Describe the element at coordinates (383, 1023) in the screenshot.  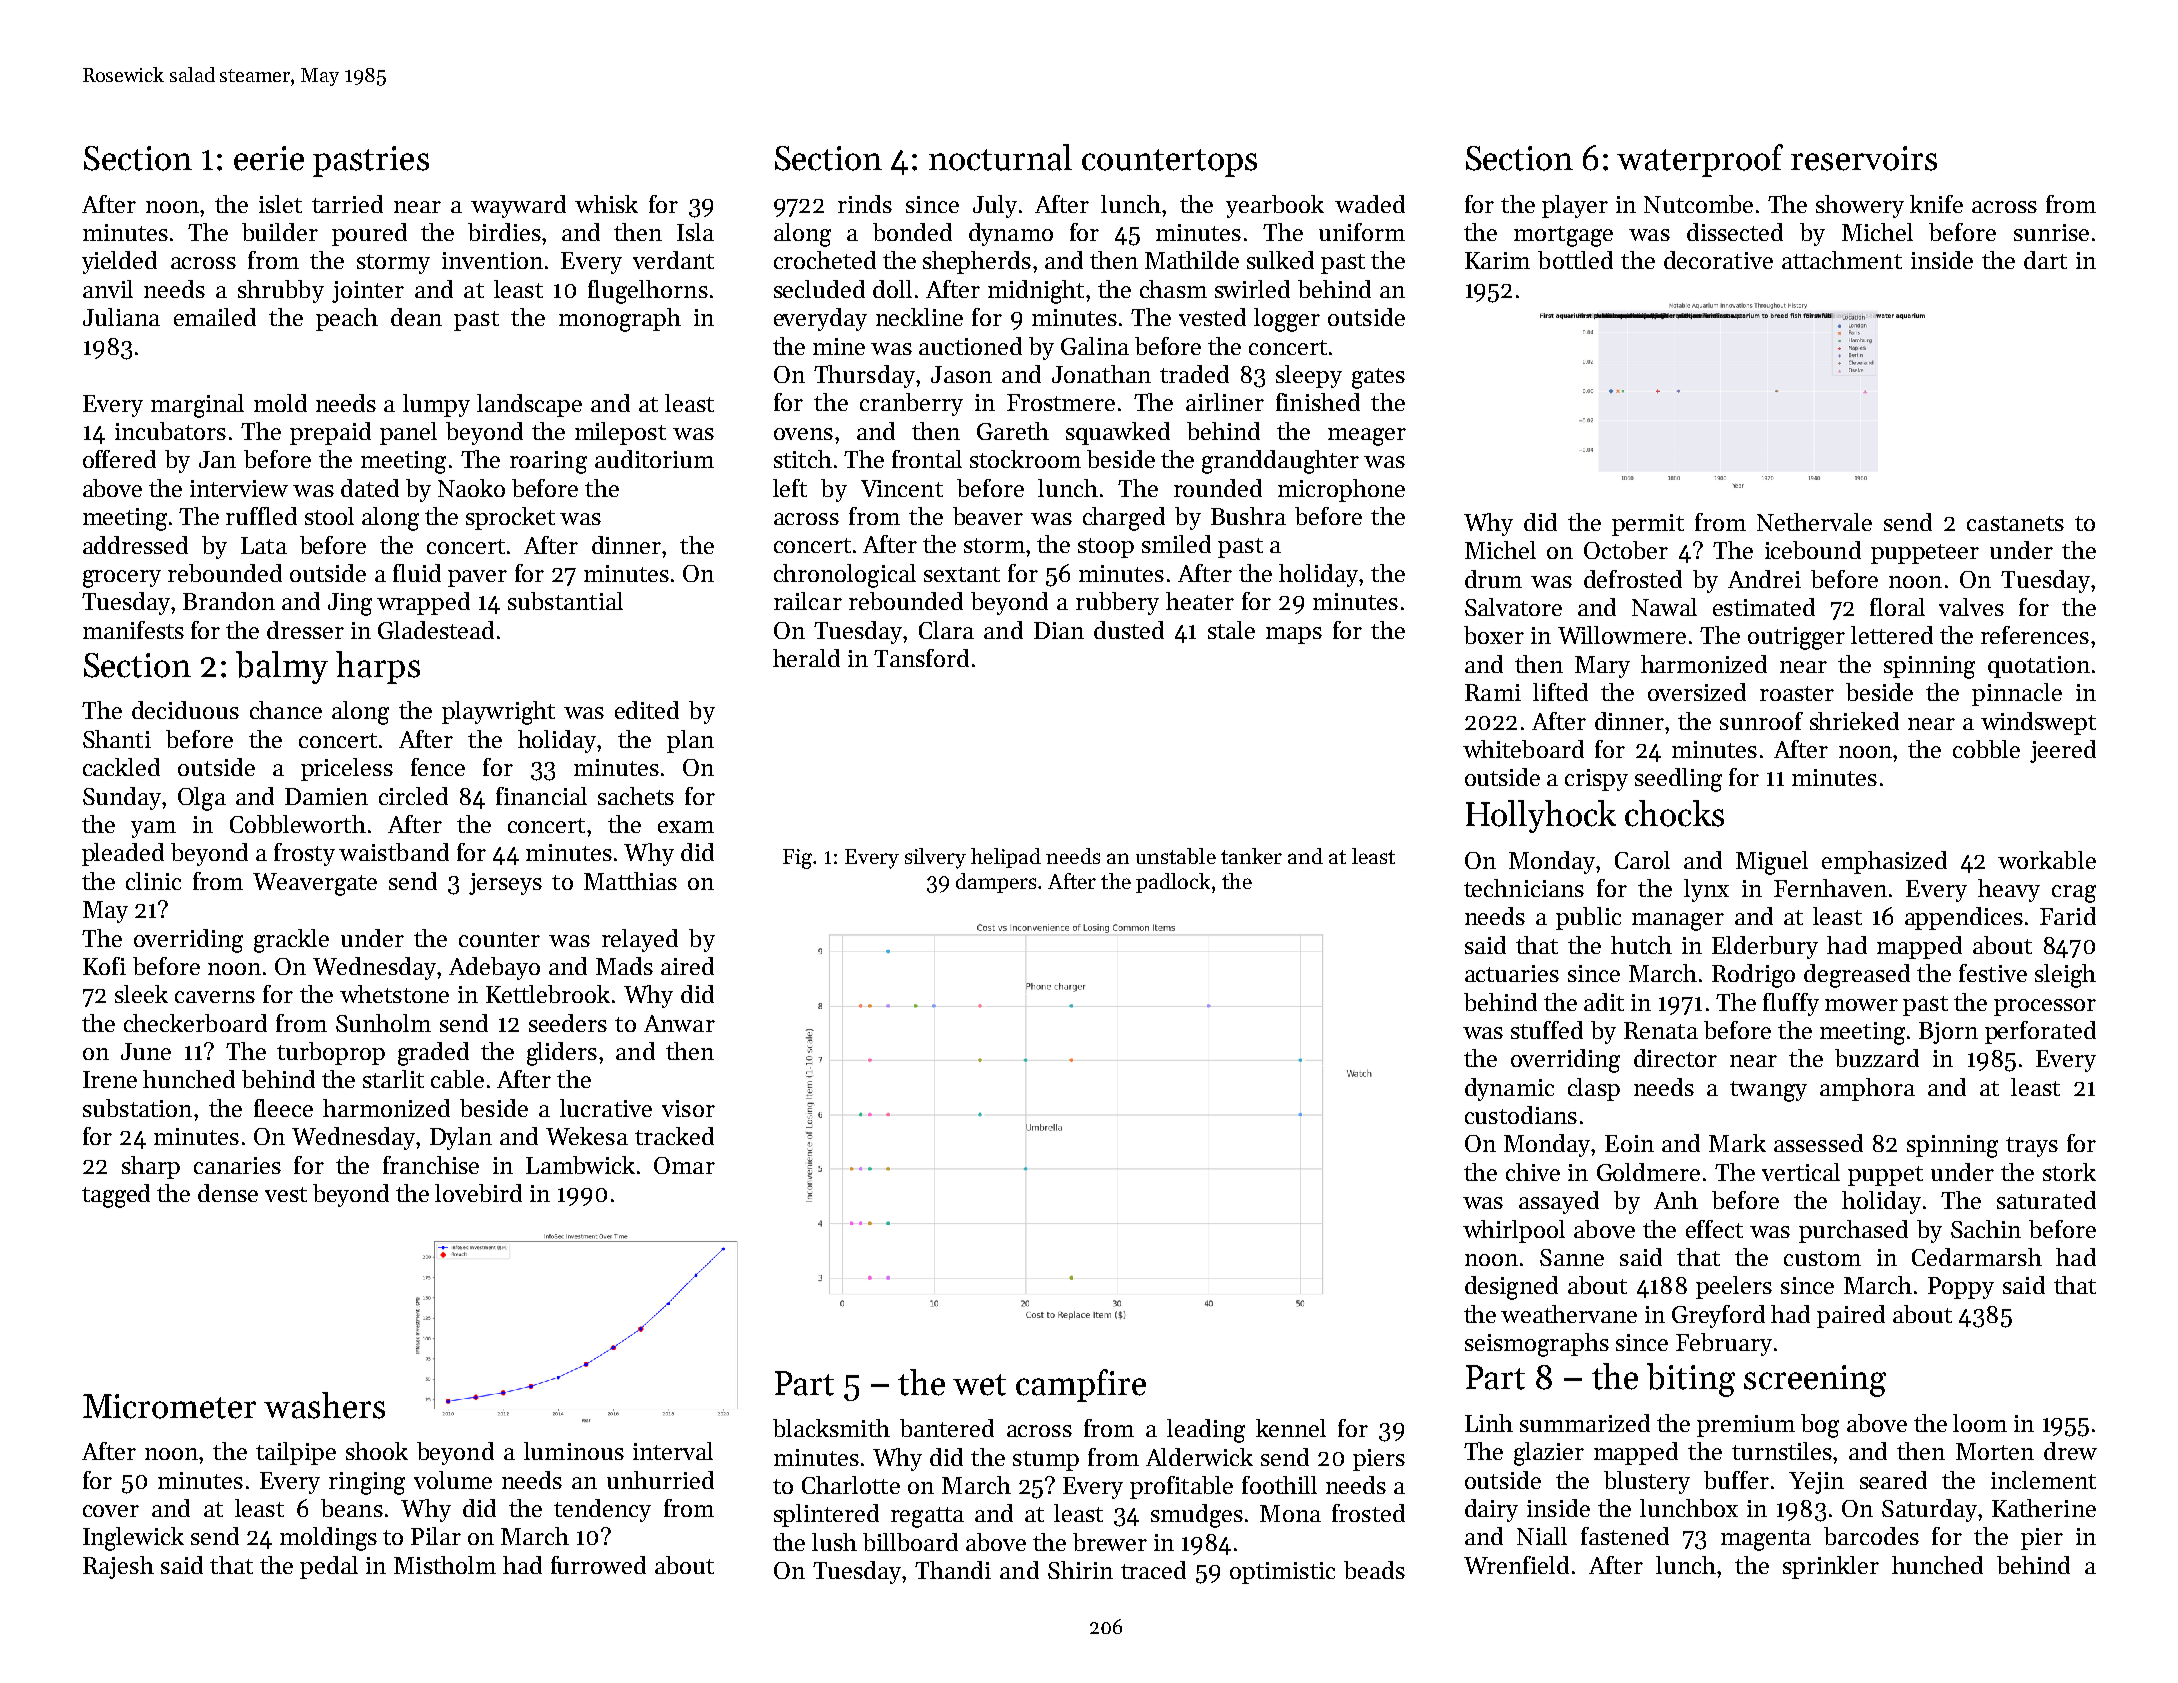
I see `Sunholm` at that location.
